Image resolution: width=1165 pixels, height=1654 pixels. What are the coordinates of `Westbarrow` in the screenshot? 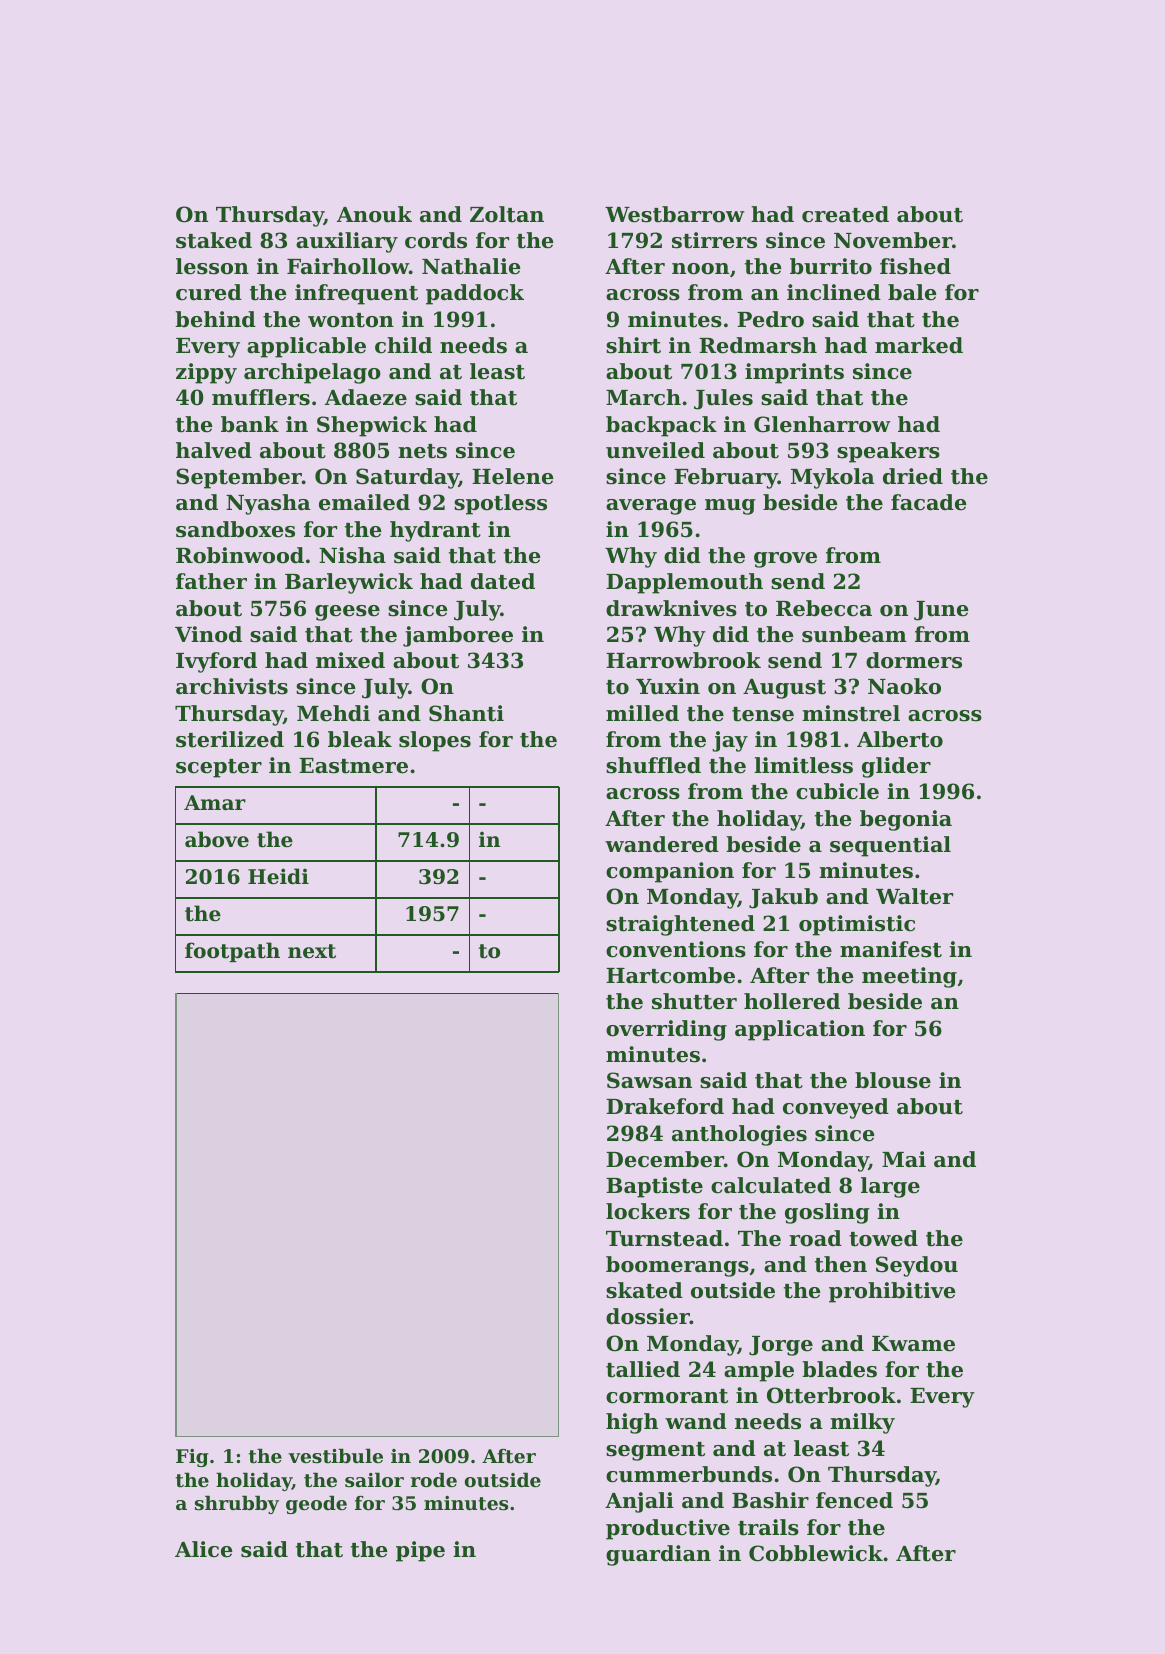 It's located at (675, 214).
